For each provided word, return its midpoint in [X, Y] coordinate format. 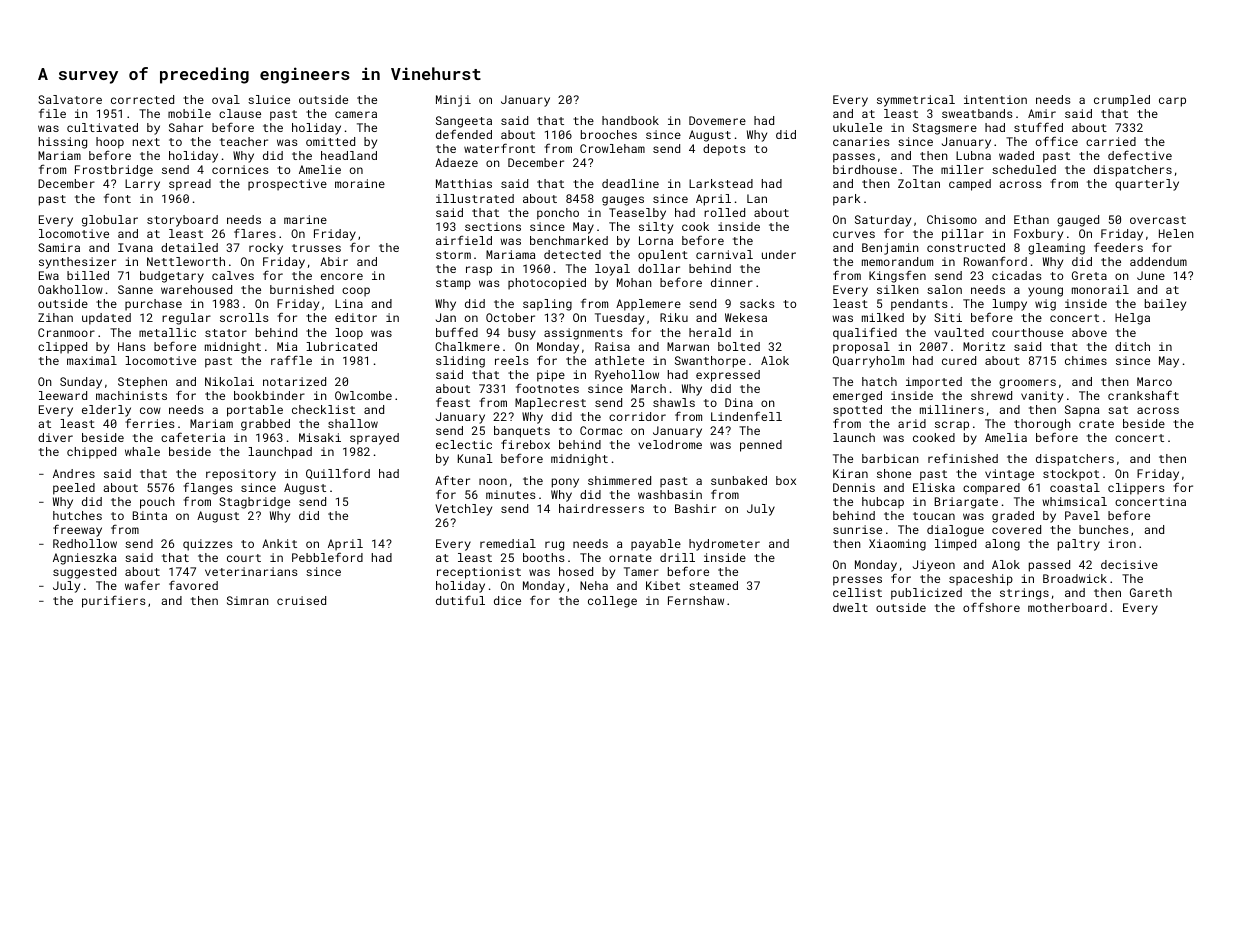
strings [1024, 594]
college [612, 602]
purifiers [114, 601]
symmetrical [916, 101]
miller [962, 169]
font [117, 198]
